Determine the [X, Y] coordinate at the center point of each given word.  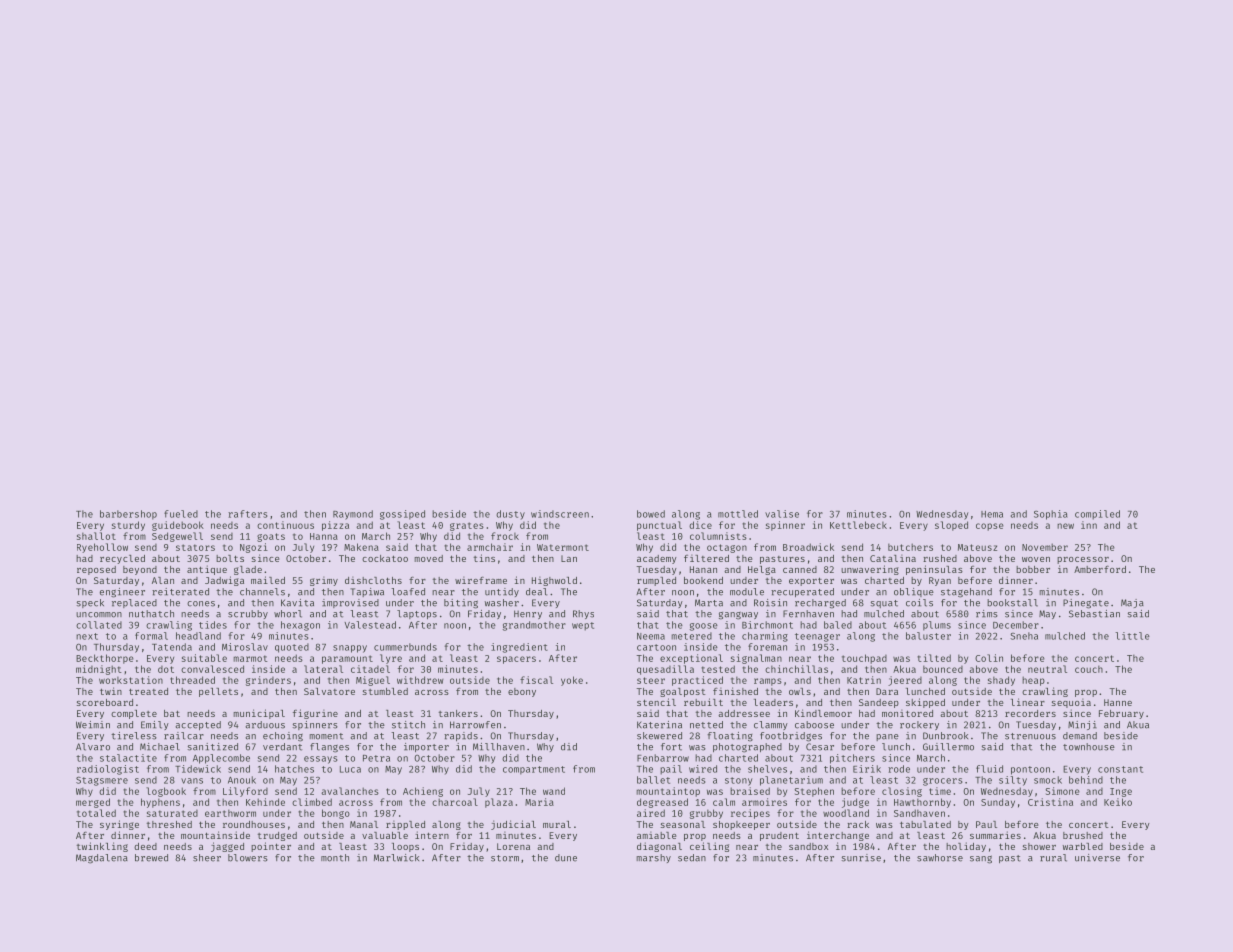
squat [884, 604]
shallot [96, 536]
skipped [925, 703]
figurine [315, 714]
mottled [738, 514]
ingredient [519, 648]
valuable [385, 835]
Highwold [554, 581]
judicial [513, 825]
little [1132, 636]
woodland [846, 813]
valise [782, 514]
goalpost [683, 692]
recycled [122, 559]
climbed [312, 802]
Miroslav [245, 647]
